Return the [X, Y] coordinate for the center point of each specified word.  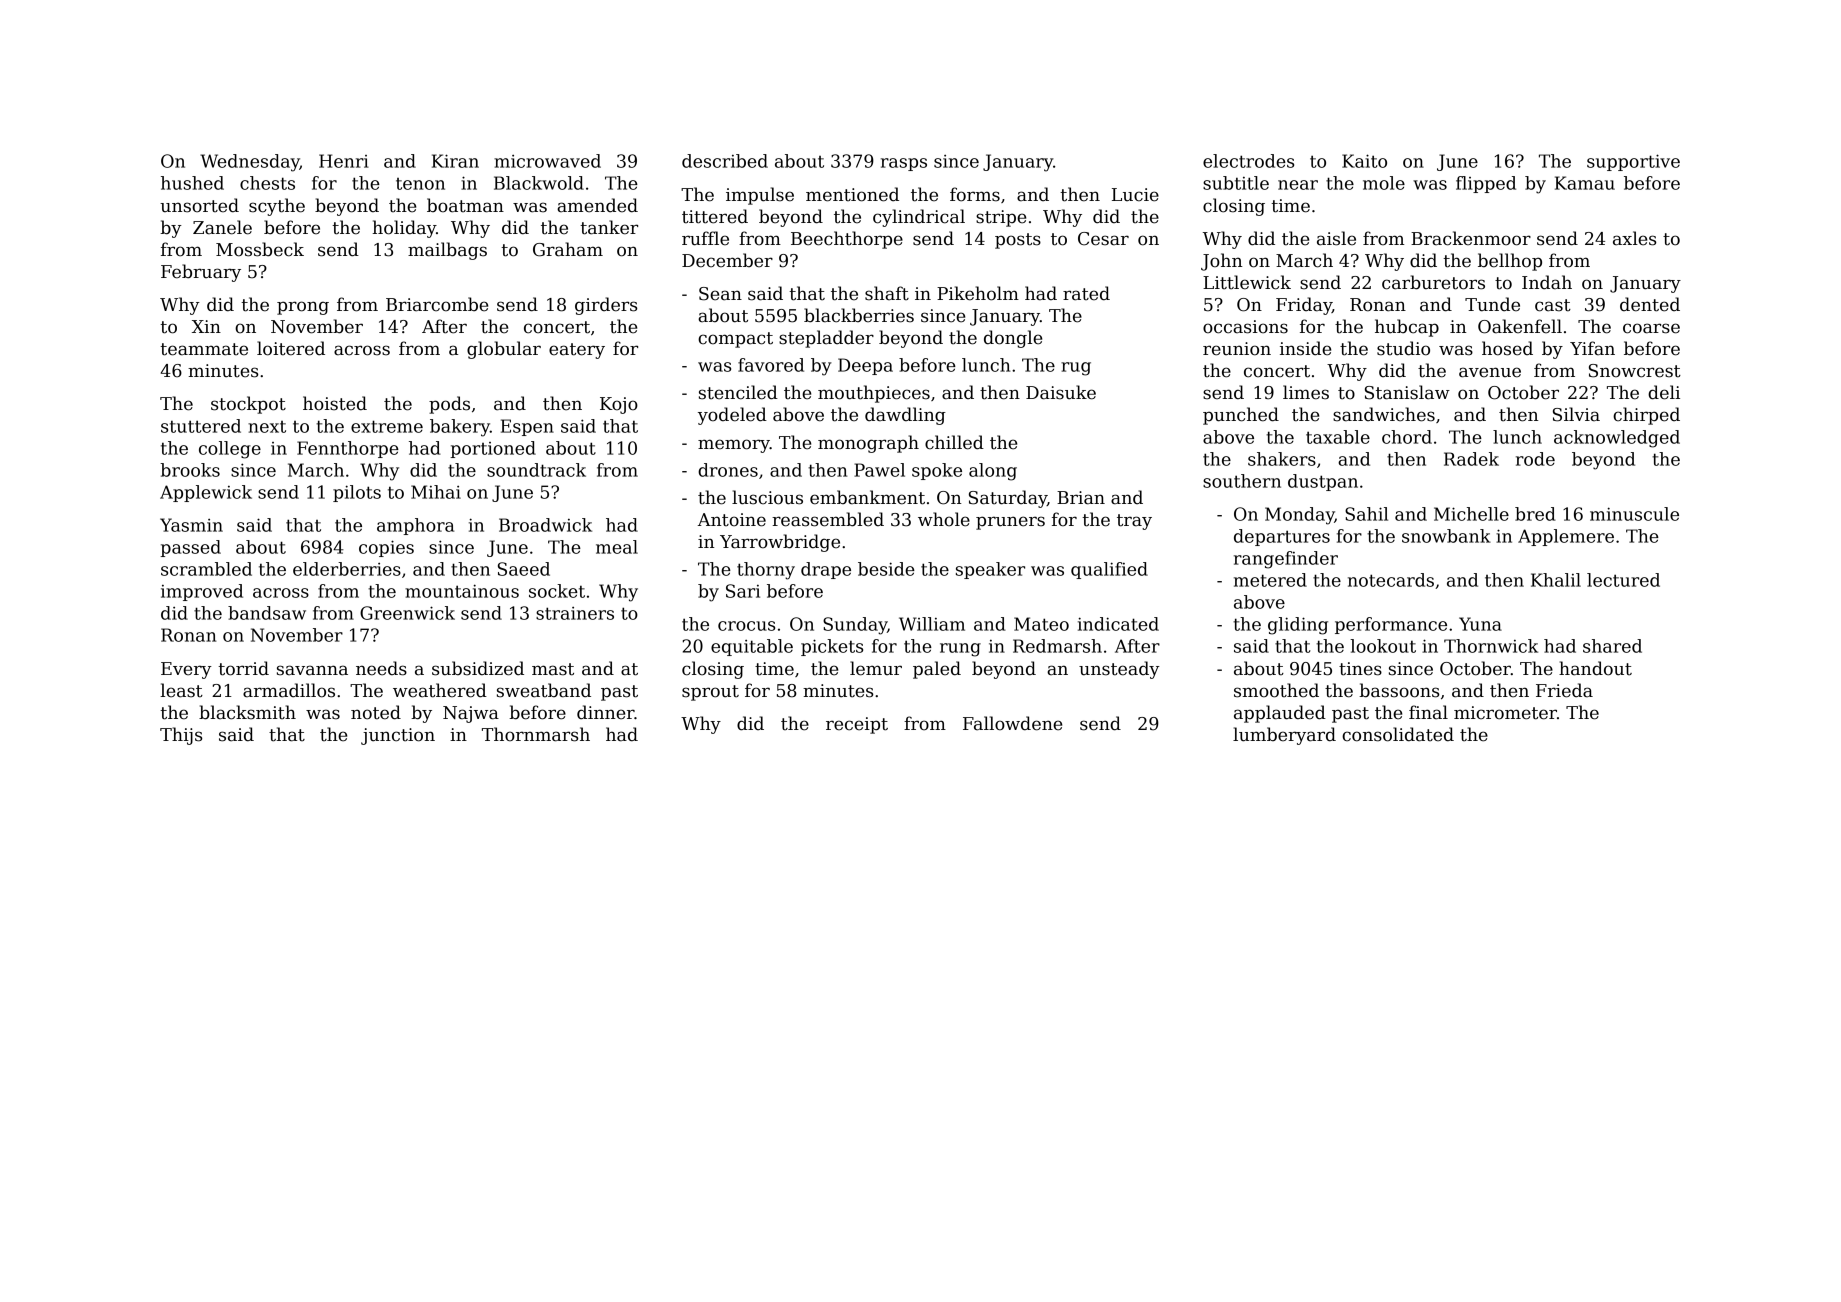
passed [190, 548]
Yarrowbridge [780, 543]
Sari [743, 591]
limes [1306, 392]
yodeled [732, 416]
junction [398, 736]
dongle [1013, 339]
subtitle [1236, 183]
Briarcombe [437, 304]
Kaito [1364, 161]
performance [1391, 625]
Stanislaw [1407, 392]
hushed [192, 183]
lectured [1623, 580]
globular [504, 350]
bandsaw [267, 613]
